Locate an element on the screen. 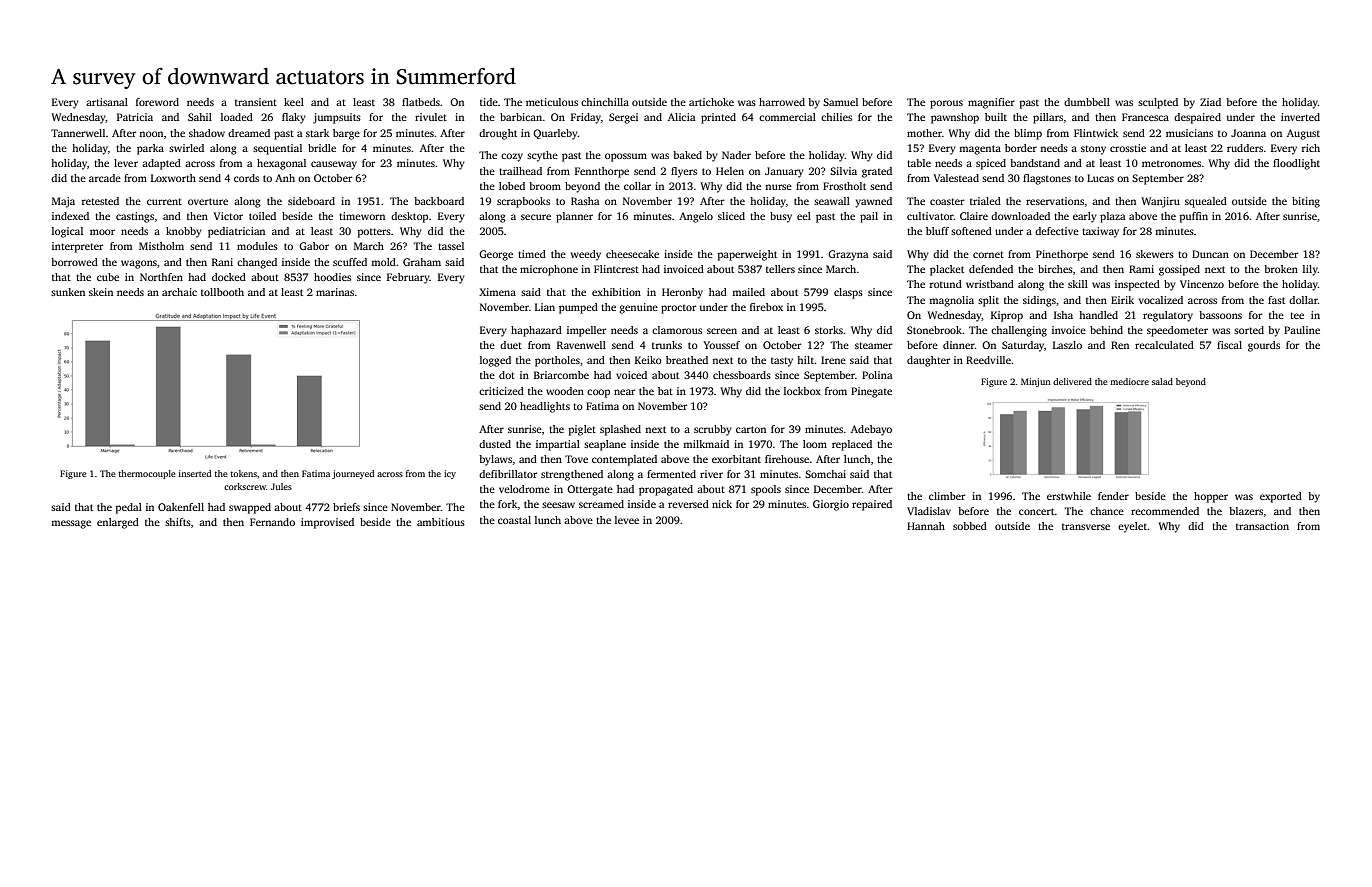 The width and height of the screenshot is (1372, 887). shifts is located at coordinates (178, 522).
